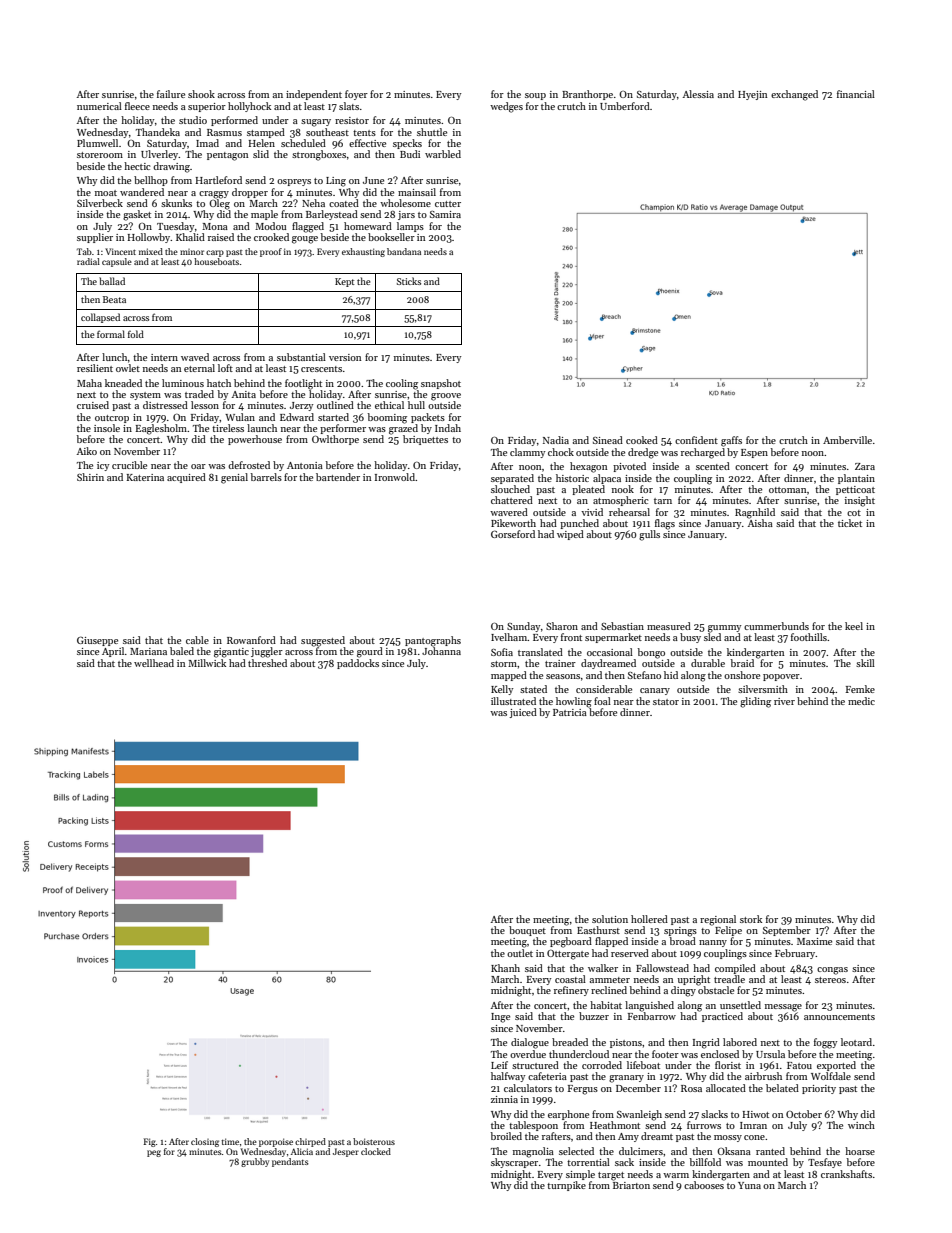 This document has height=1233, width=952. What do you see at coordinates (90, 477) in the document?
I see `Shirin` at bounding box center [90, 477].
